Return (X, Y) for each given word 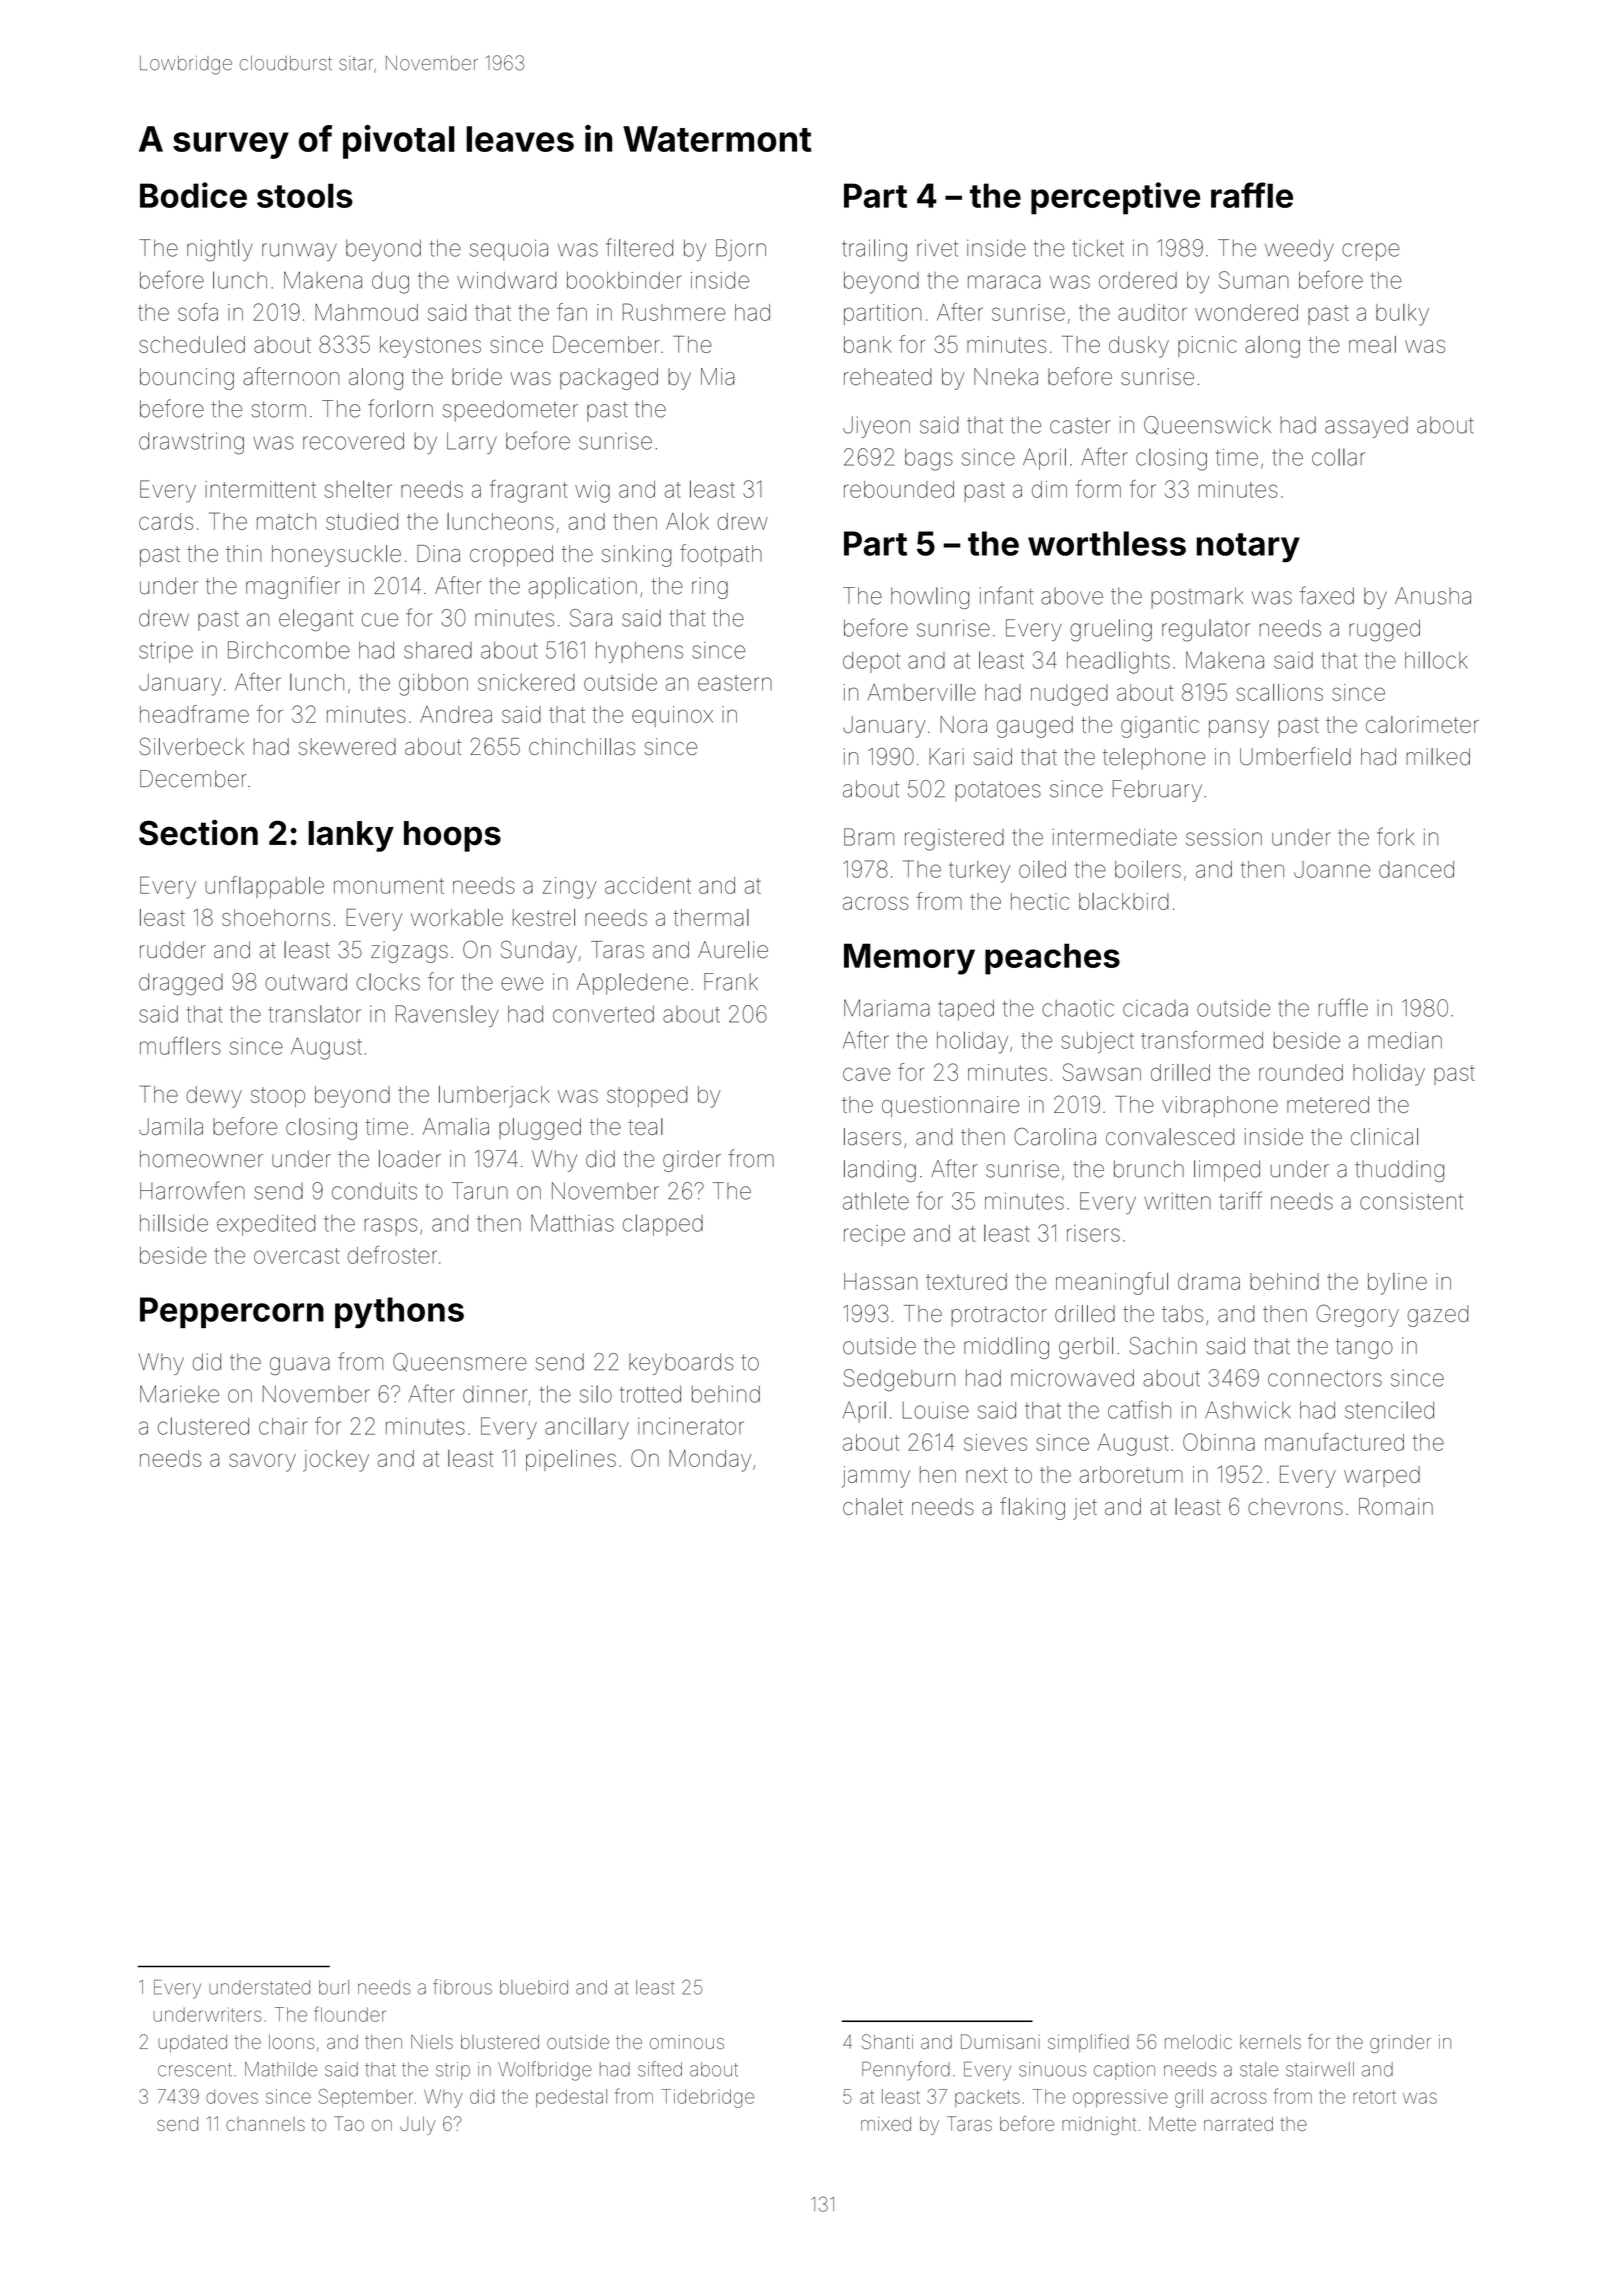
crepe (1370, 252)
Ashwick (1248, 1410)
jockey (336, 1461)
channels (265, 2124)
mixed (886, 2124)
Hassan (881, 1281)
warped (1382, 1476)
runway (299, 252)
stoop (278, 1097)
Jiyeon (876, 427)
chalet (873, 1506)
